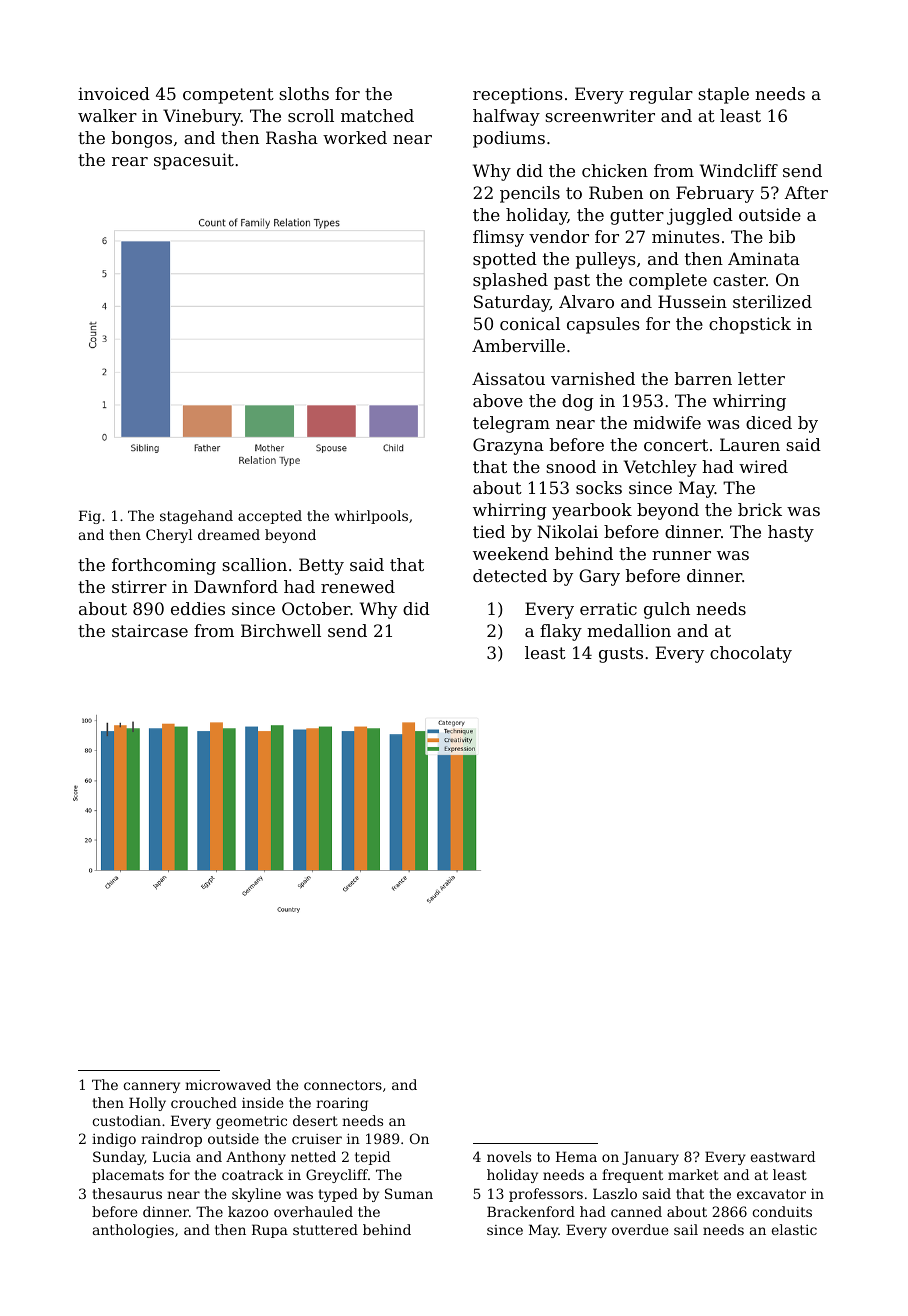 Image resolution: width=908 pixels, height=1316 pixels. I want to click on roaring, so click(342, 1104).
